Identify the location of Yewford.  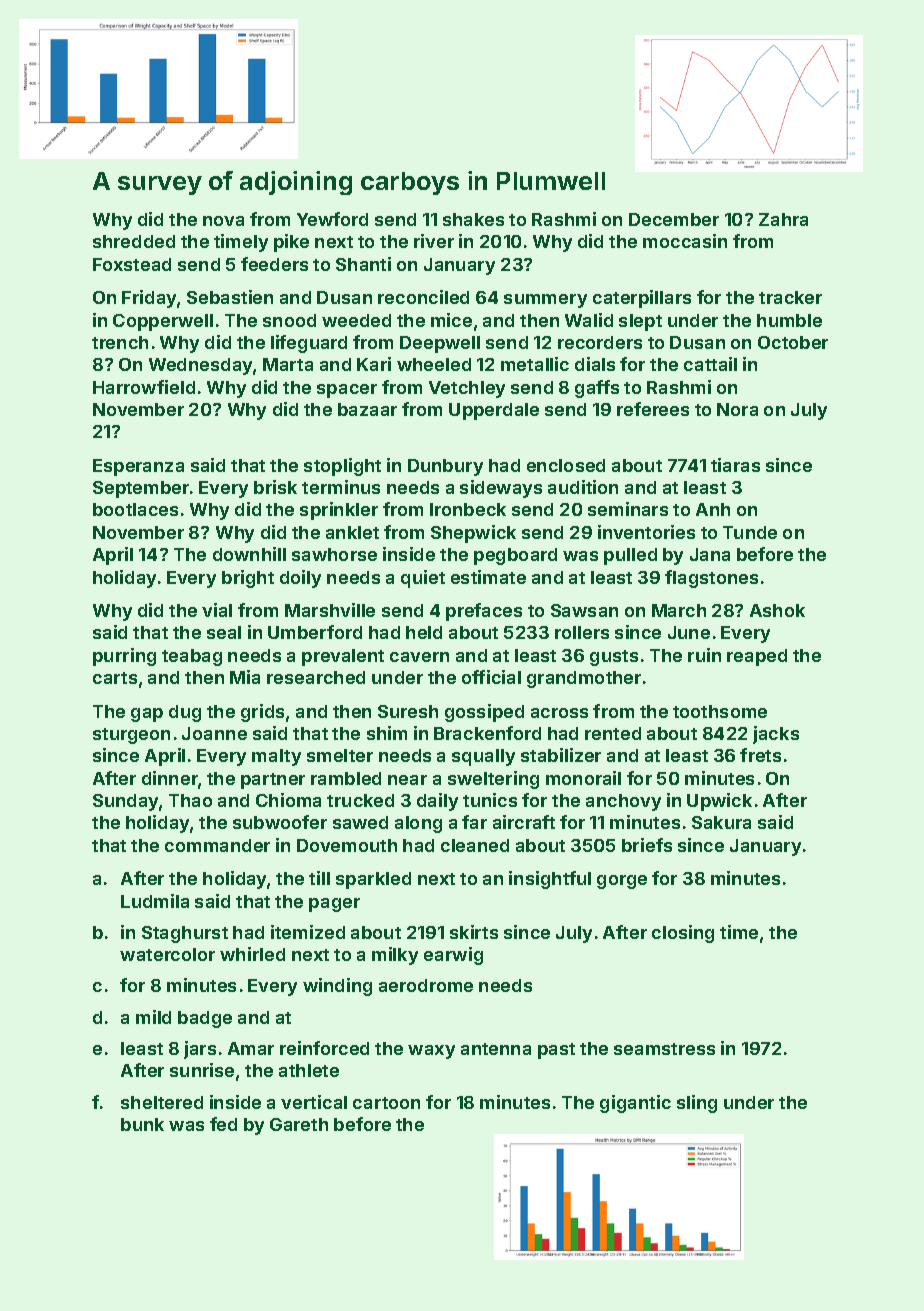
(332, 219).
